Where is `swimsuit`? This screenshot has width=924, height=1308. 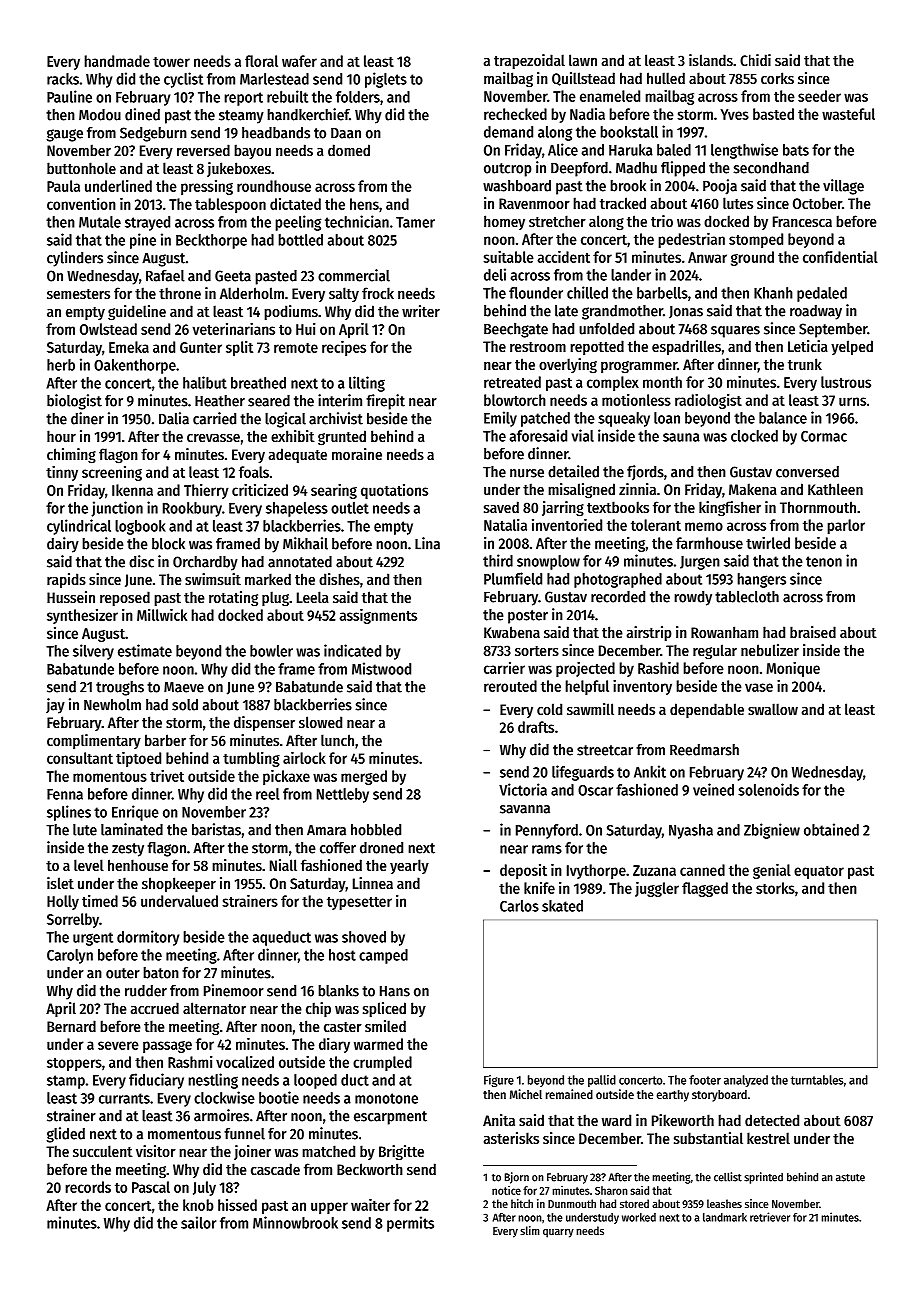 swimsuit is located at coordinates (213, 579).
